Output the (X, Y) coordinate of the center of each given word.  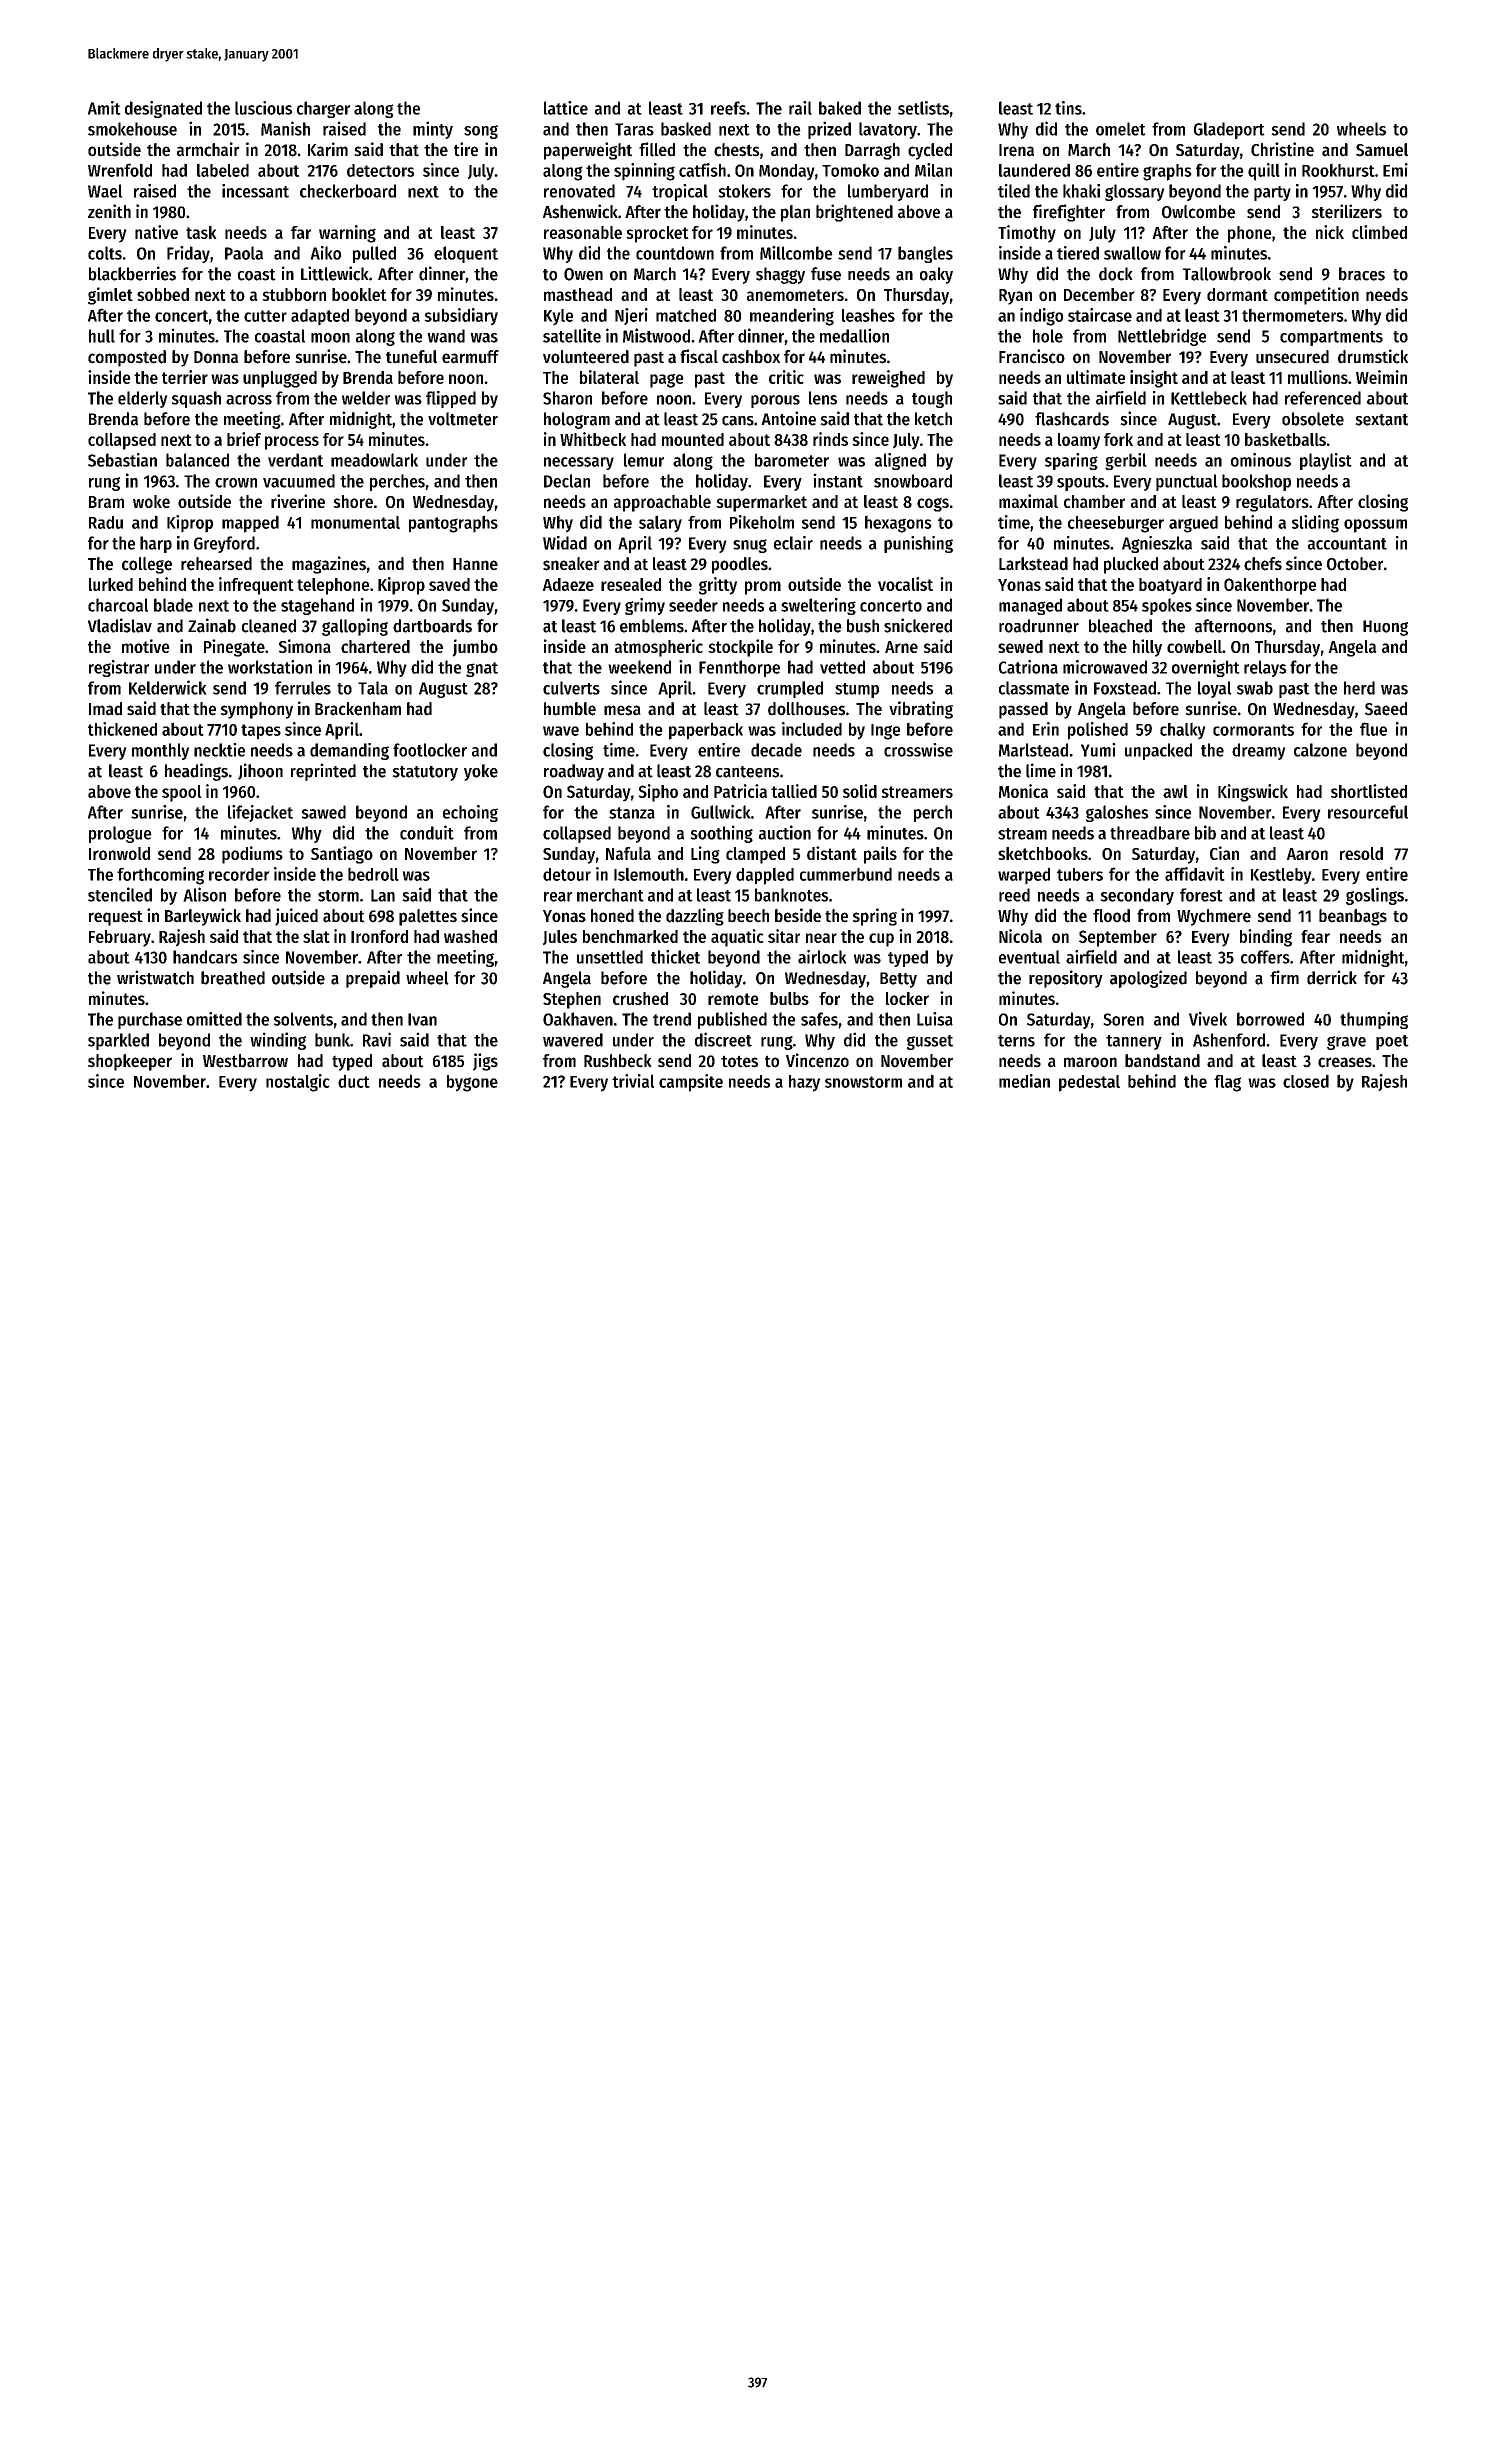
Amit (104, 108)
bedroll (373, 874)
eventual (1029, 957)
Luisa (935, 1019)
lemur (644, 460)
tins (1068, 108)
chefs (1263, 564)
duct (354, 1081)
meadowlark (374, 460)
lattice (566, 108)
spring (875, 917)
